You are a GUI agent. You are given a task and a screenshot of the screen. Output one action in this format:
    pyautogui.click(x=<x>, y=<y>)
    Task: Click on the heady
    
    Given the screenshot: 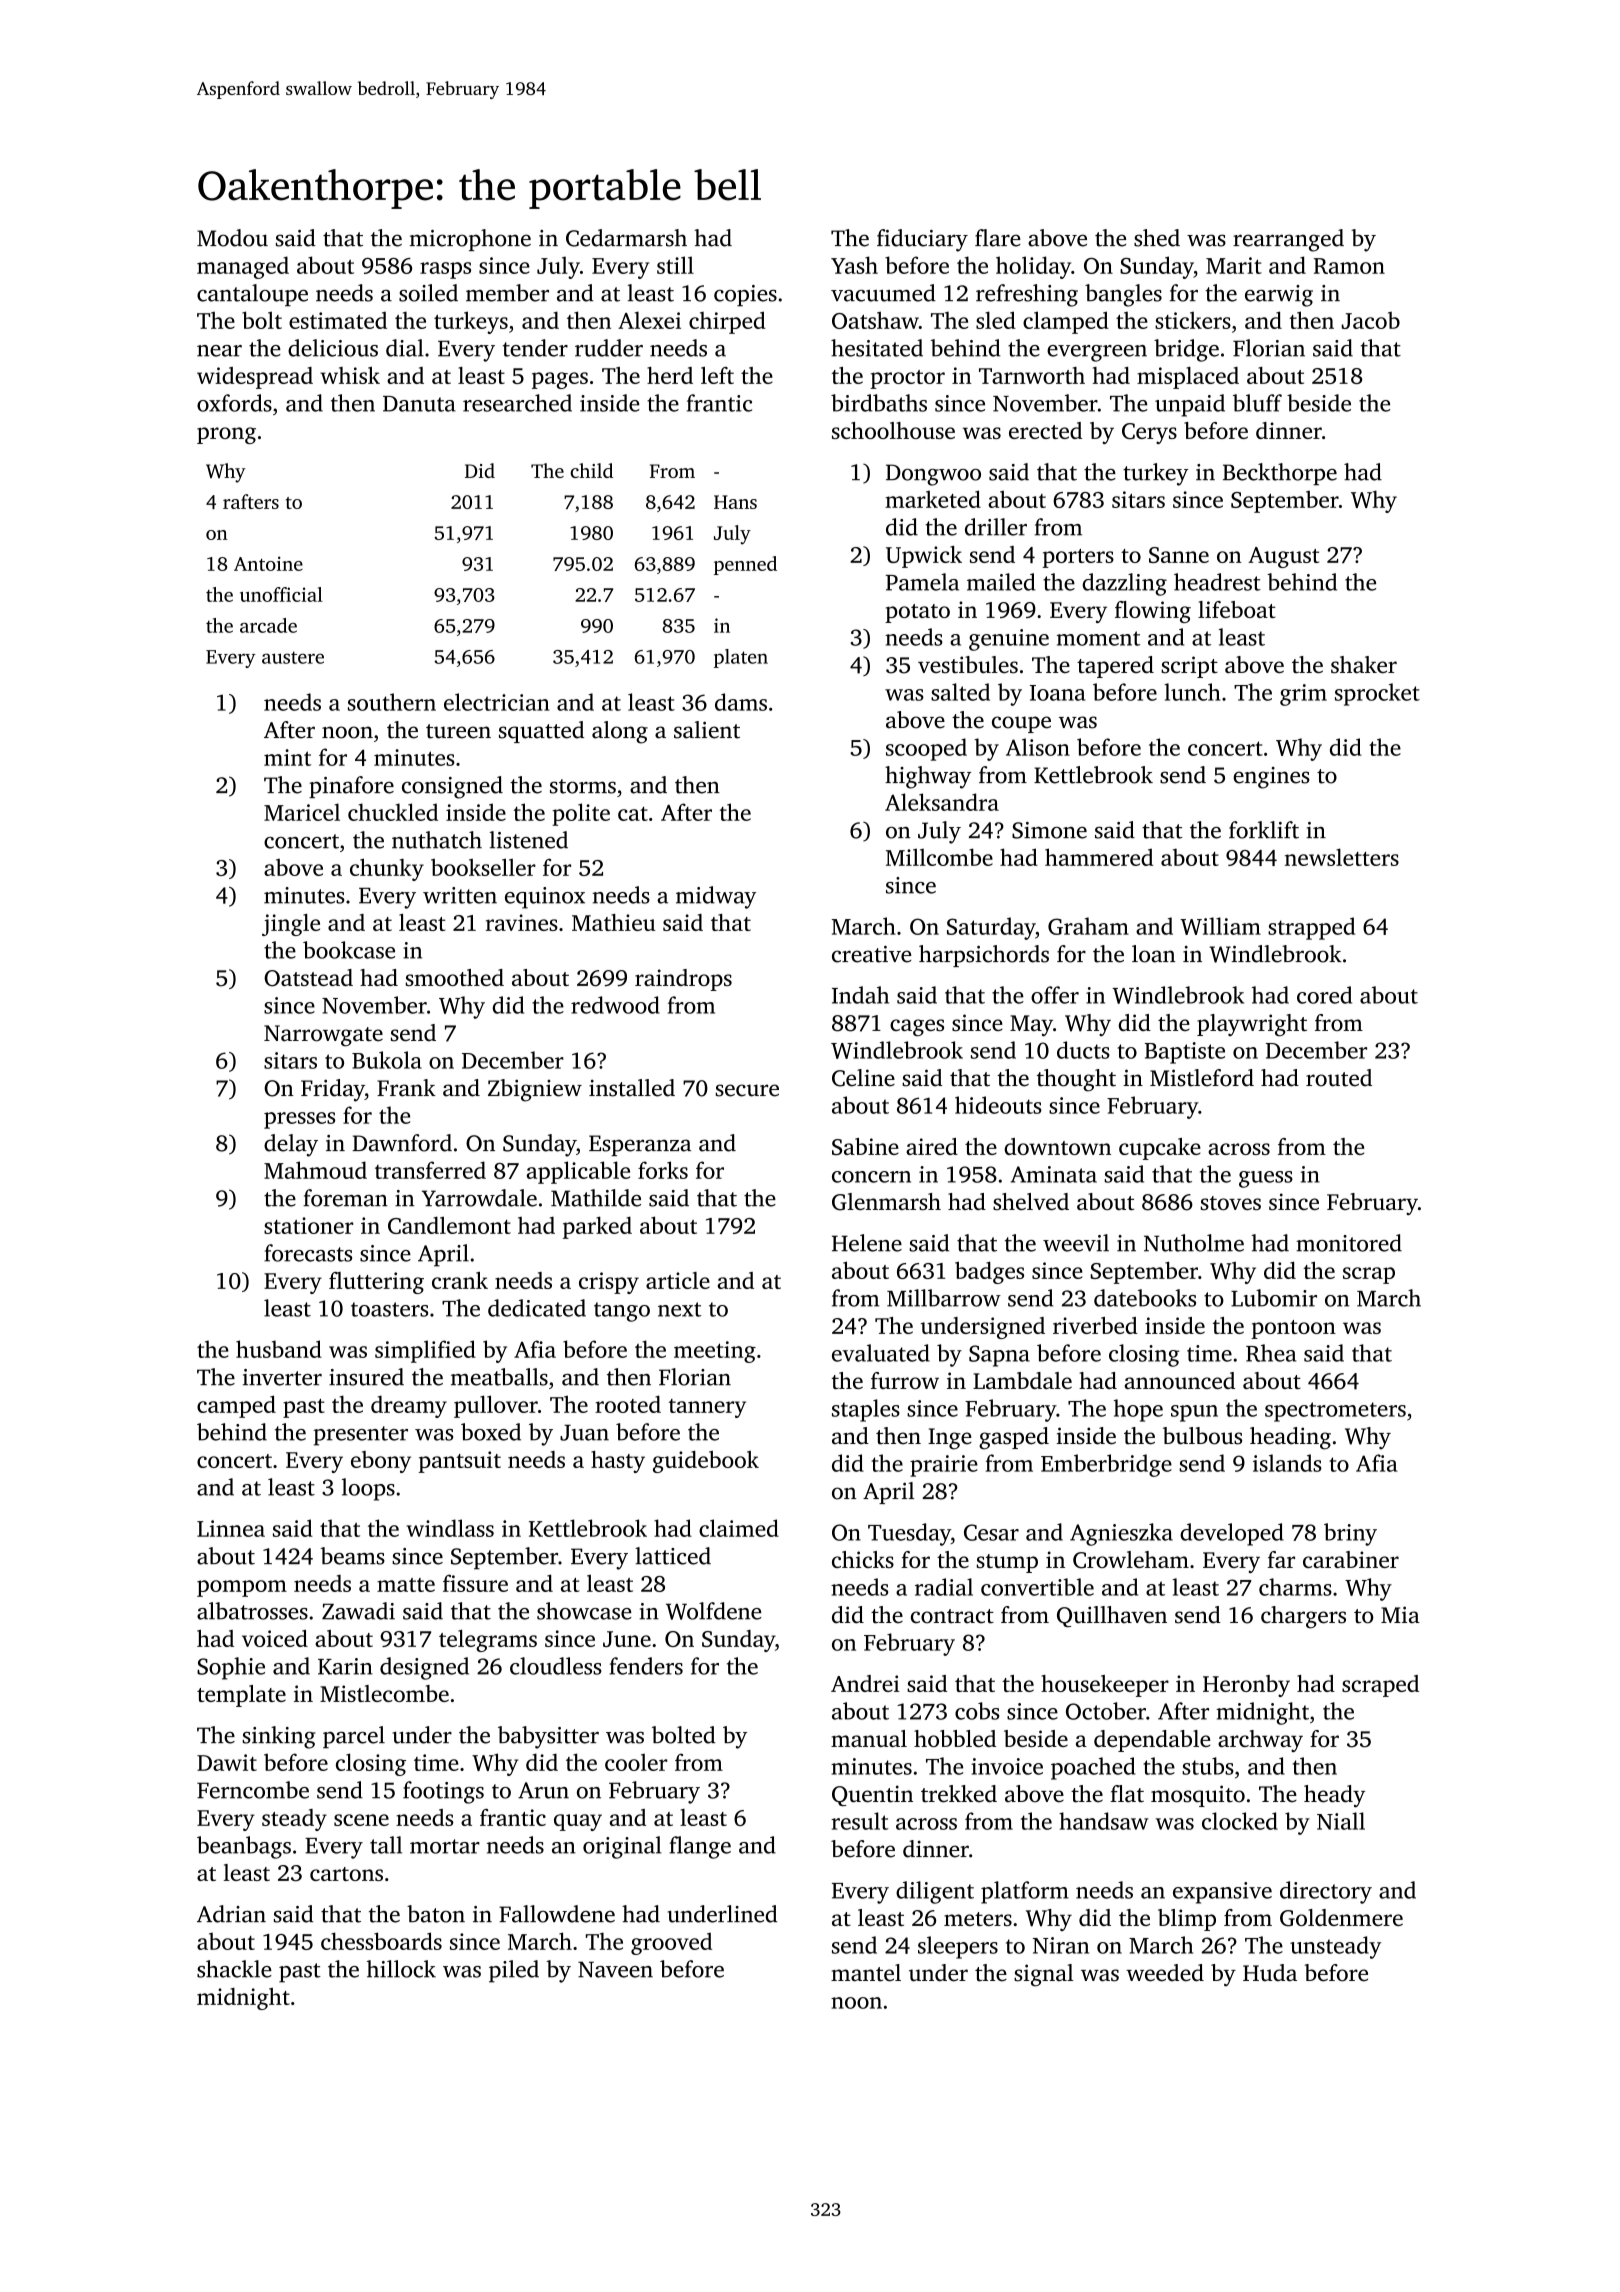 What is the action you would take?
    pyautogui.click(x=1334, y=1796)
